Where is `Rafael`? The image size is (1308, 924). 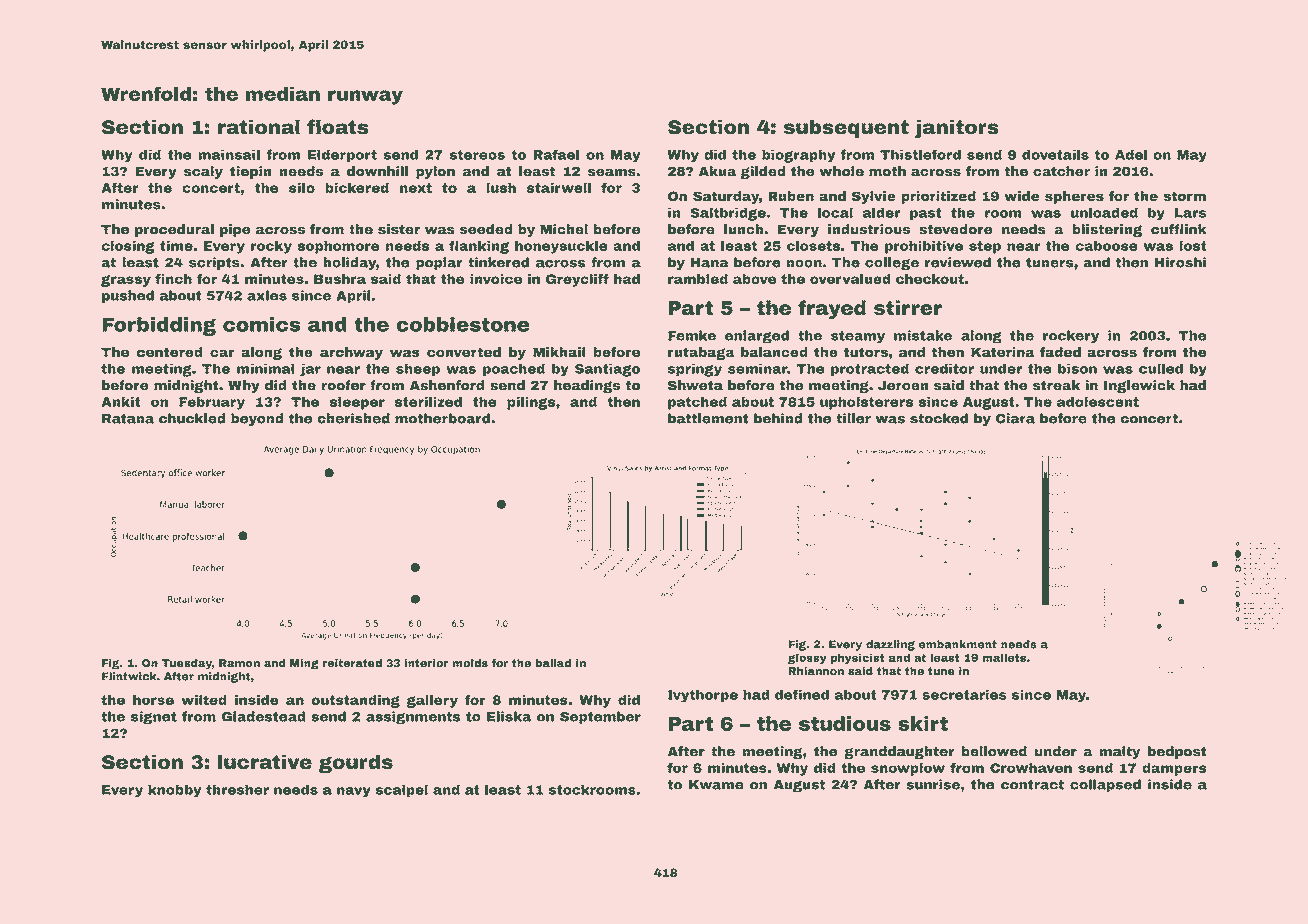
Rafael is located at coordinates (556, 154).
